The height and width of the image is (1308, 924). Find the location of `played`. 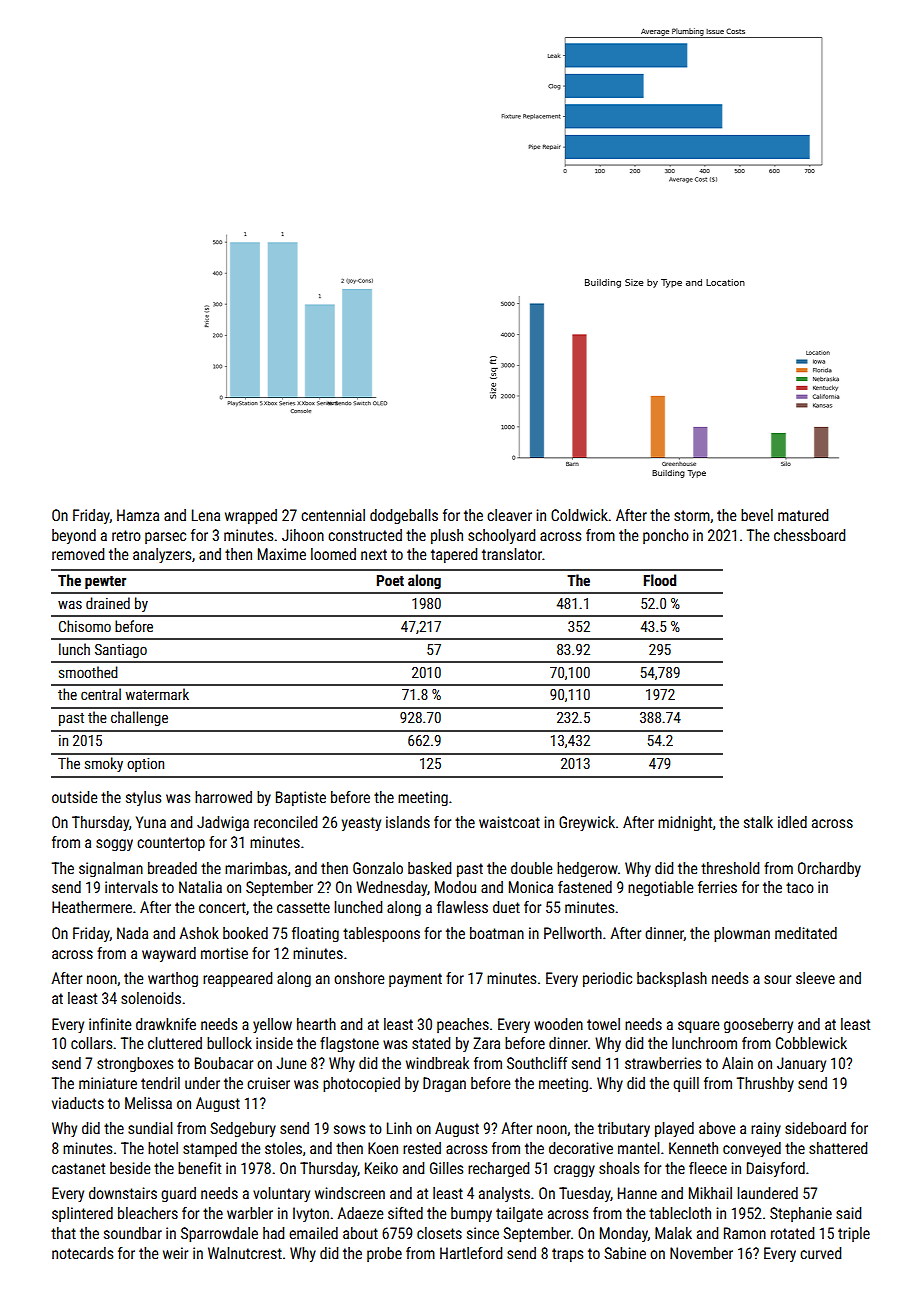

played is located at coordinates (674, 1129).
